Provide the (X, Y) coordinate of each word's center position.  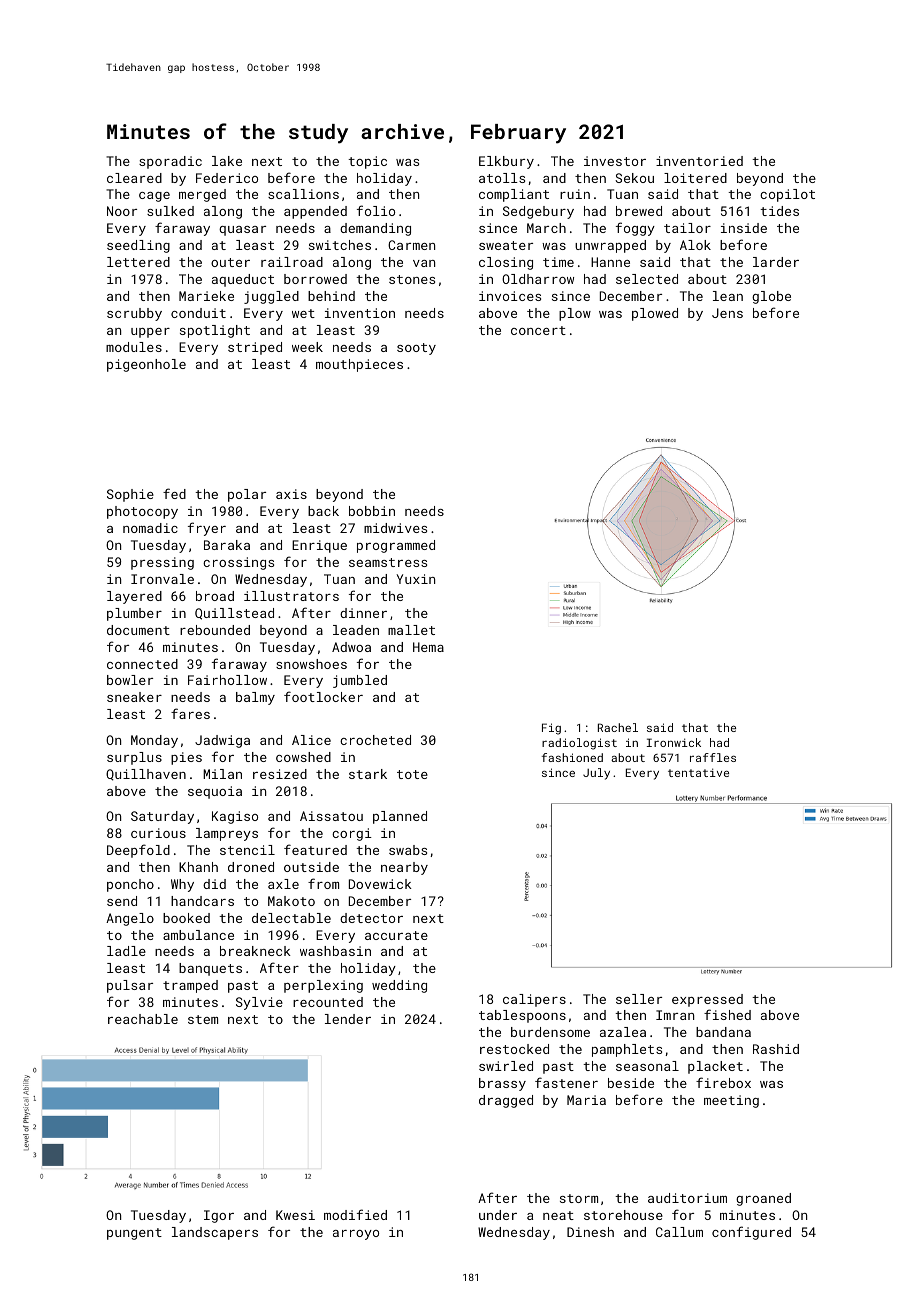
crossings (238, 563)
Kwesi (295, 1215)
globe (771, 297)
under (498, 1215)
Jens (727, 313)
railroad (292, 262)
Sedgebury (538, 212)
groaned (763, 1199)
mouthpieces (359, 365)
